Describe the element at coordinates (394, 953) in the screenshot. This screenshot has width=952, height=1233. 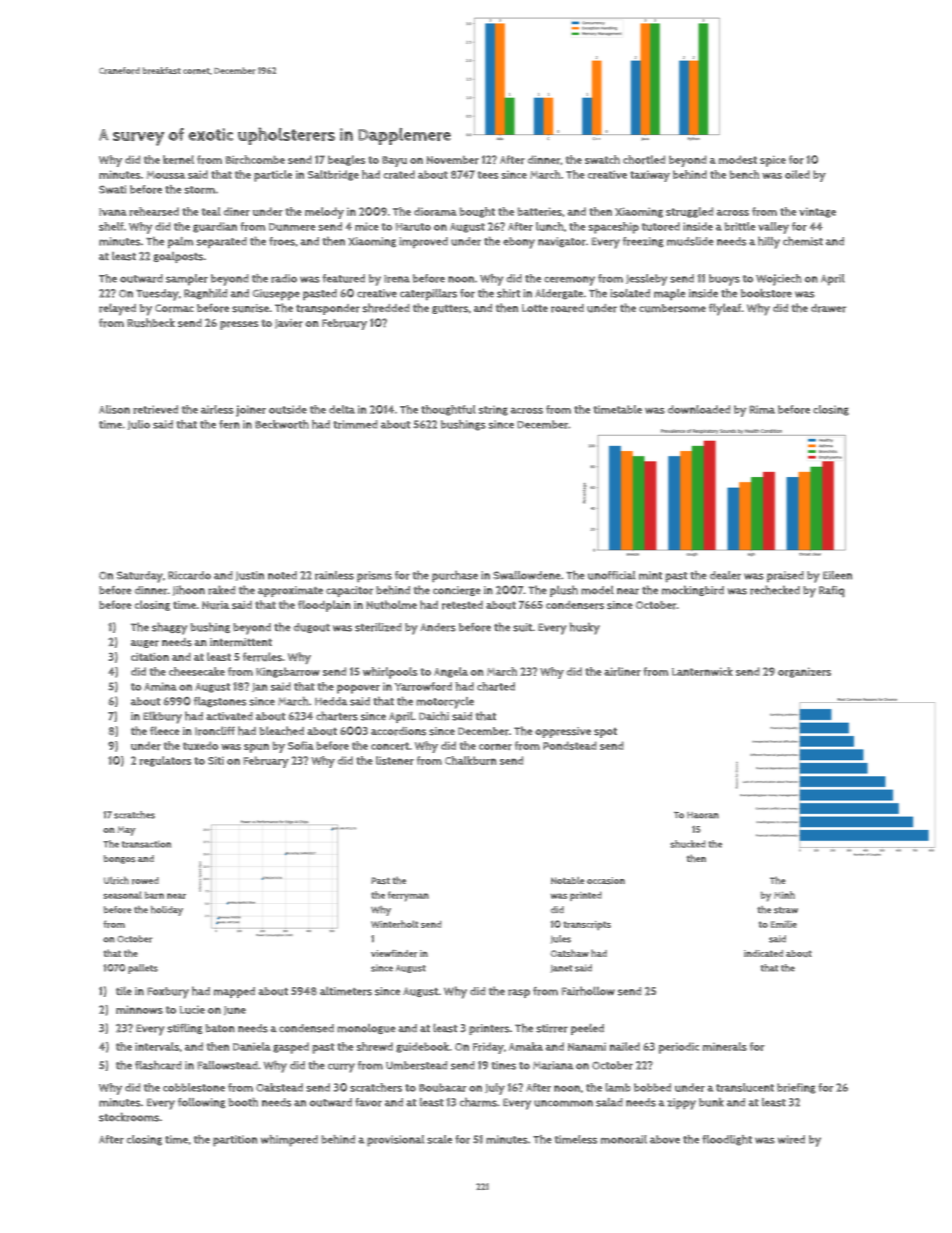
I see `viewfinder` at that location.
